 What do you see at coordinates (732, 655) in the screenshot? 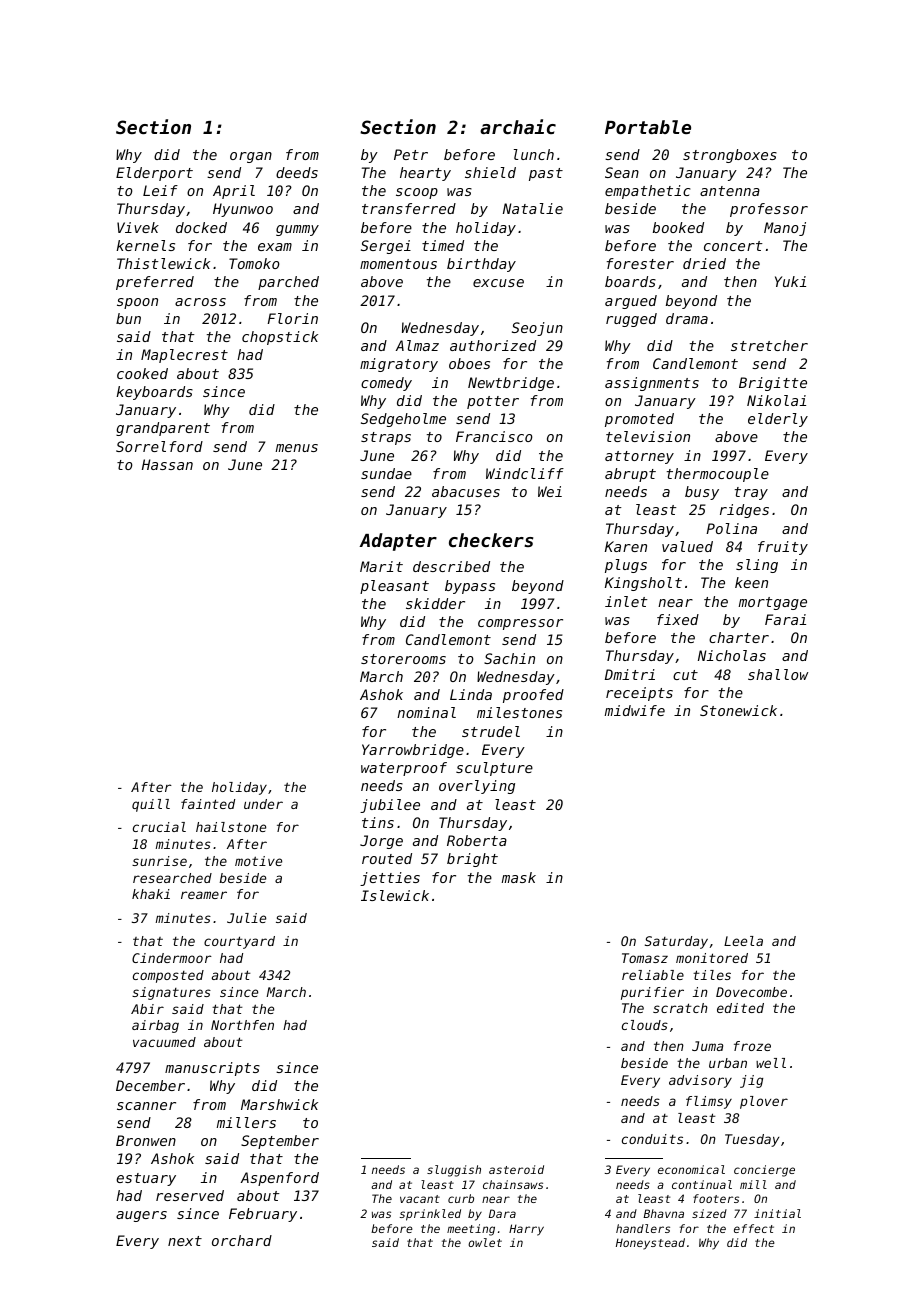
I see `Nicholas` at bounding box center [732, 655].
